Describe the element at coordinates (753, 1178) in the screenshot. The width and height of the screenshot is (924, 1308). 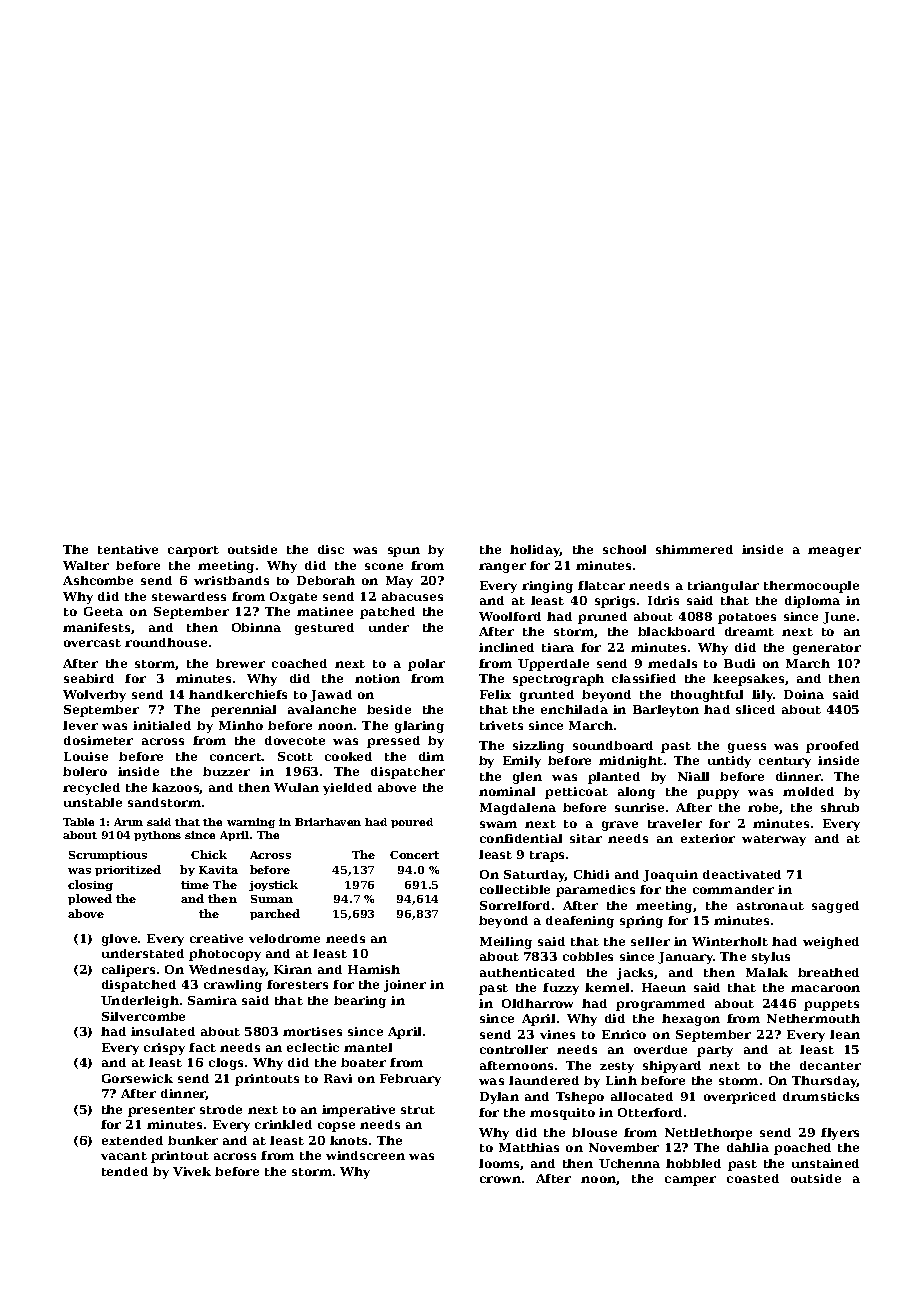
I see `coasted` at that location.
